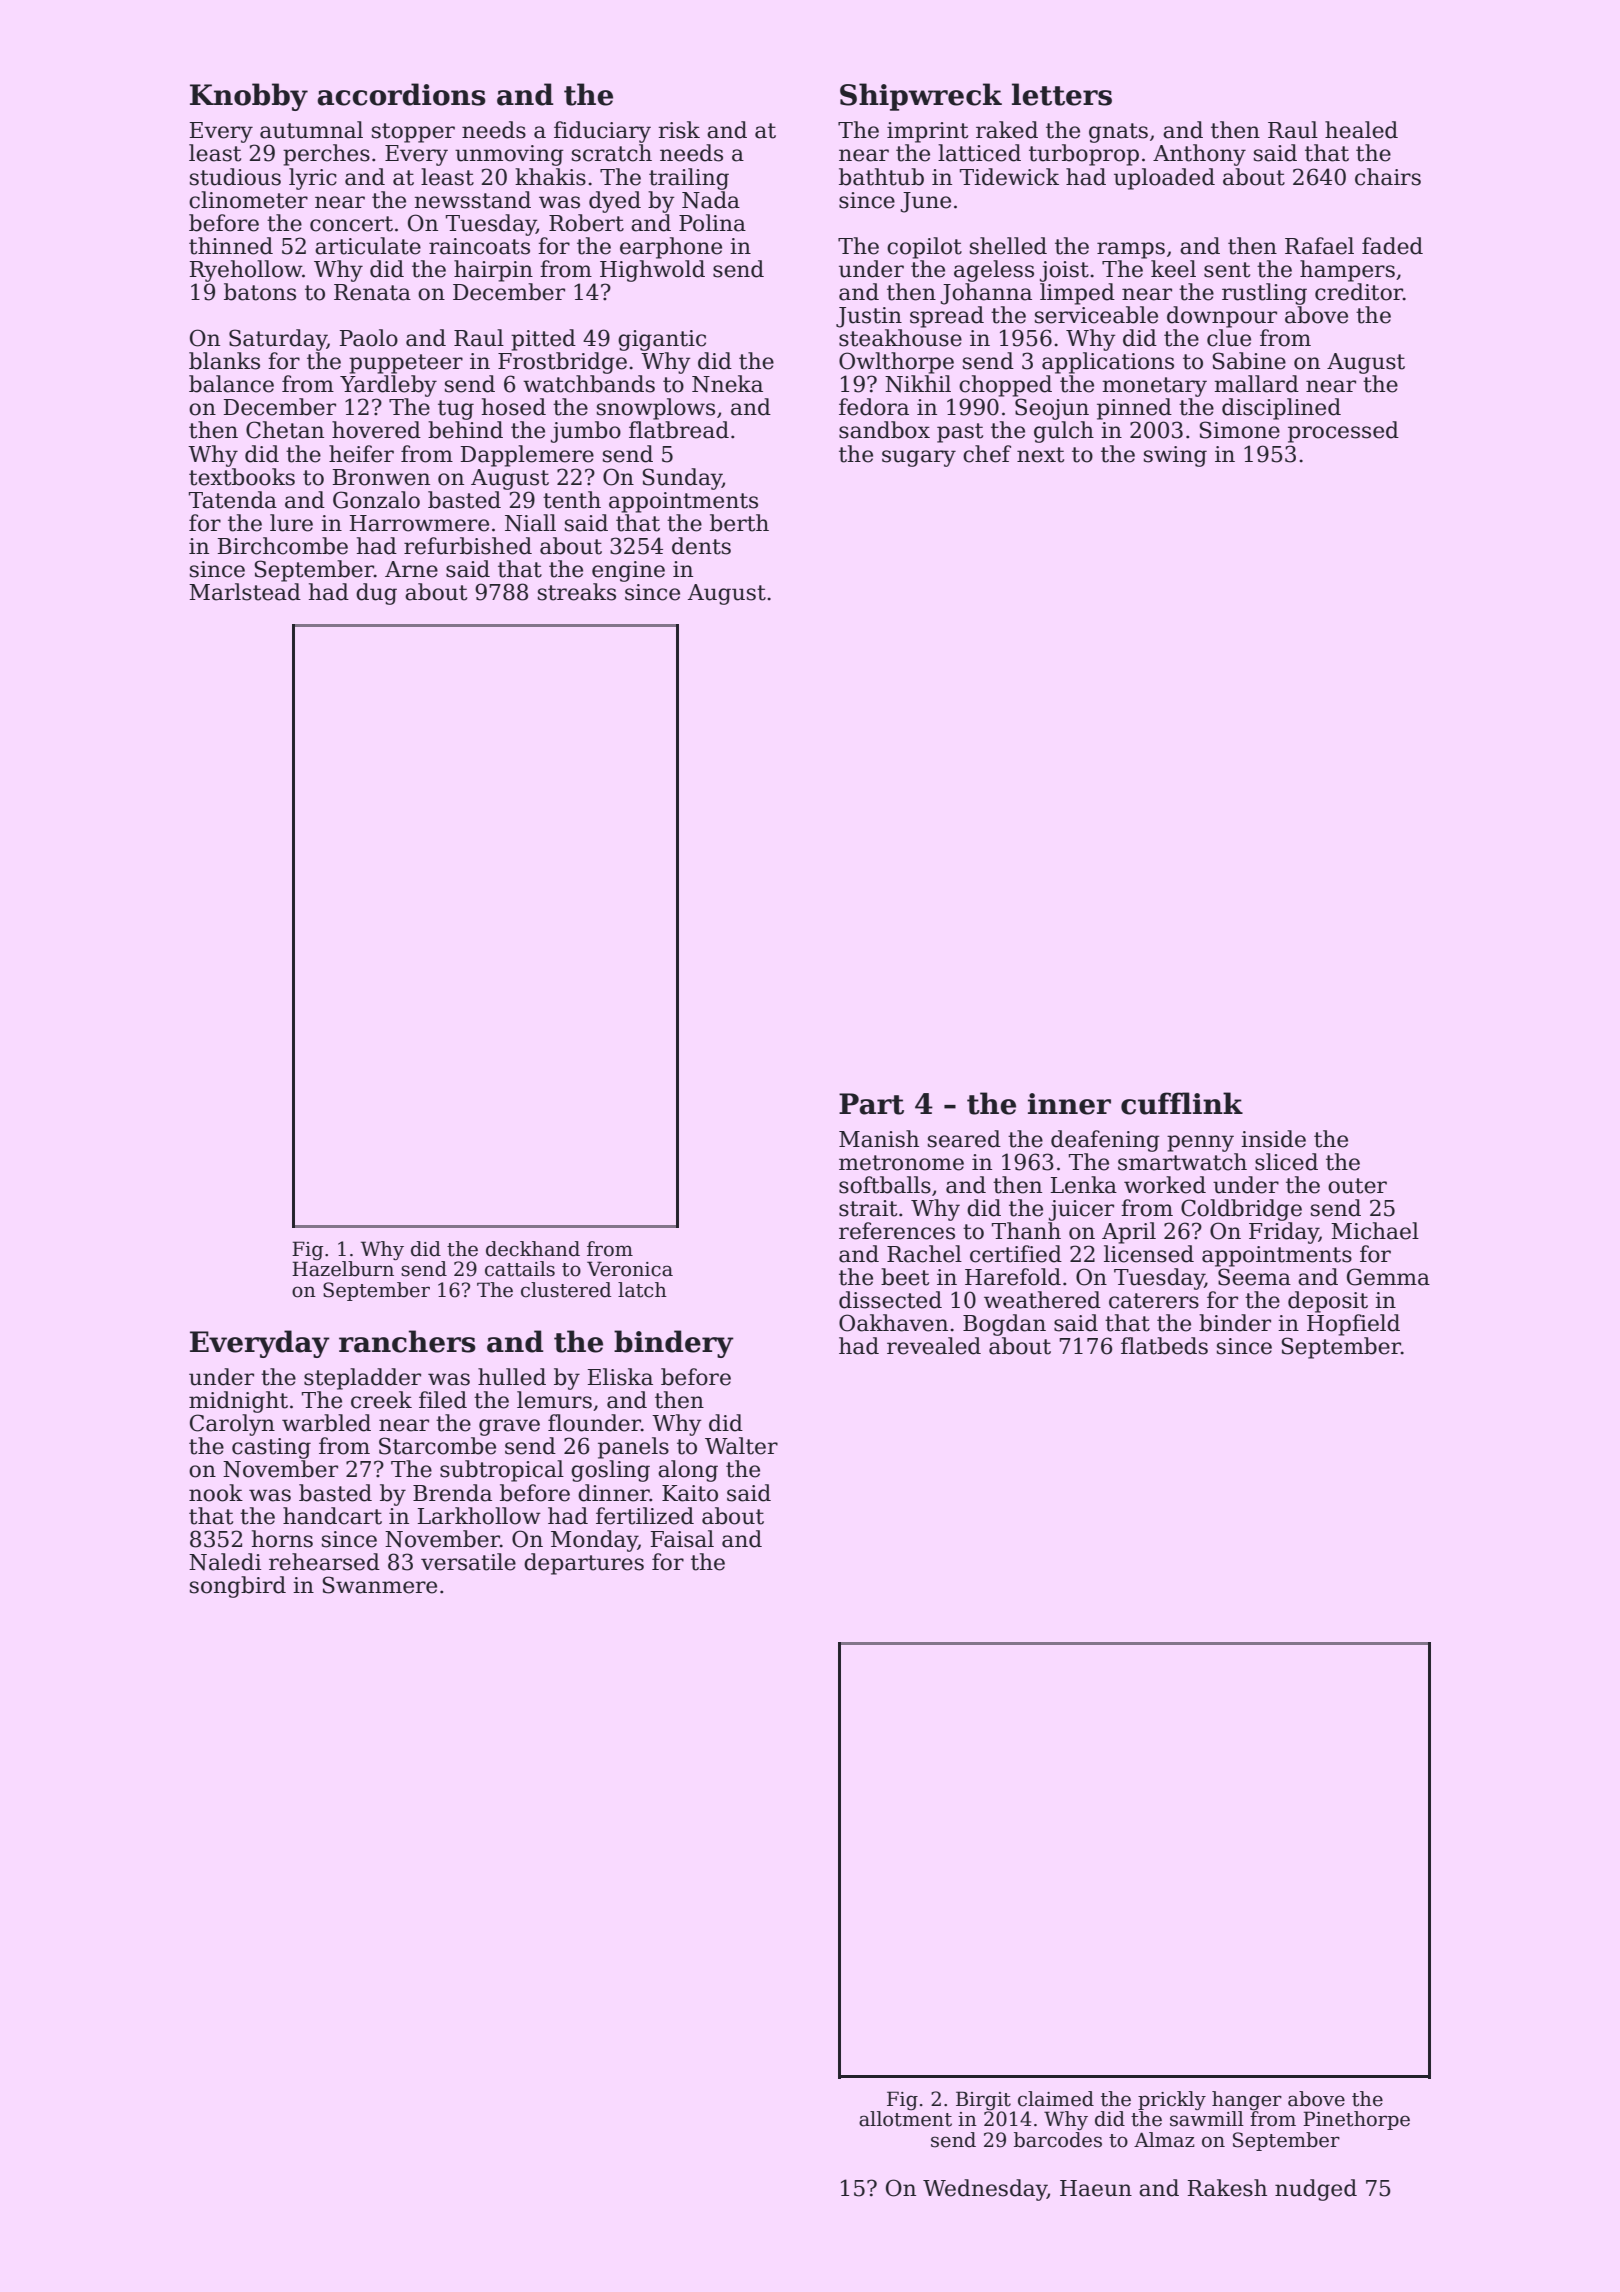  What do you see at coordinates (1361, 130) in the image?
I see `healed` at bounding box center [1361, 130].
